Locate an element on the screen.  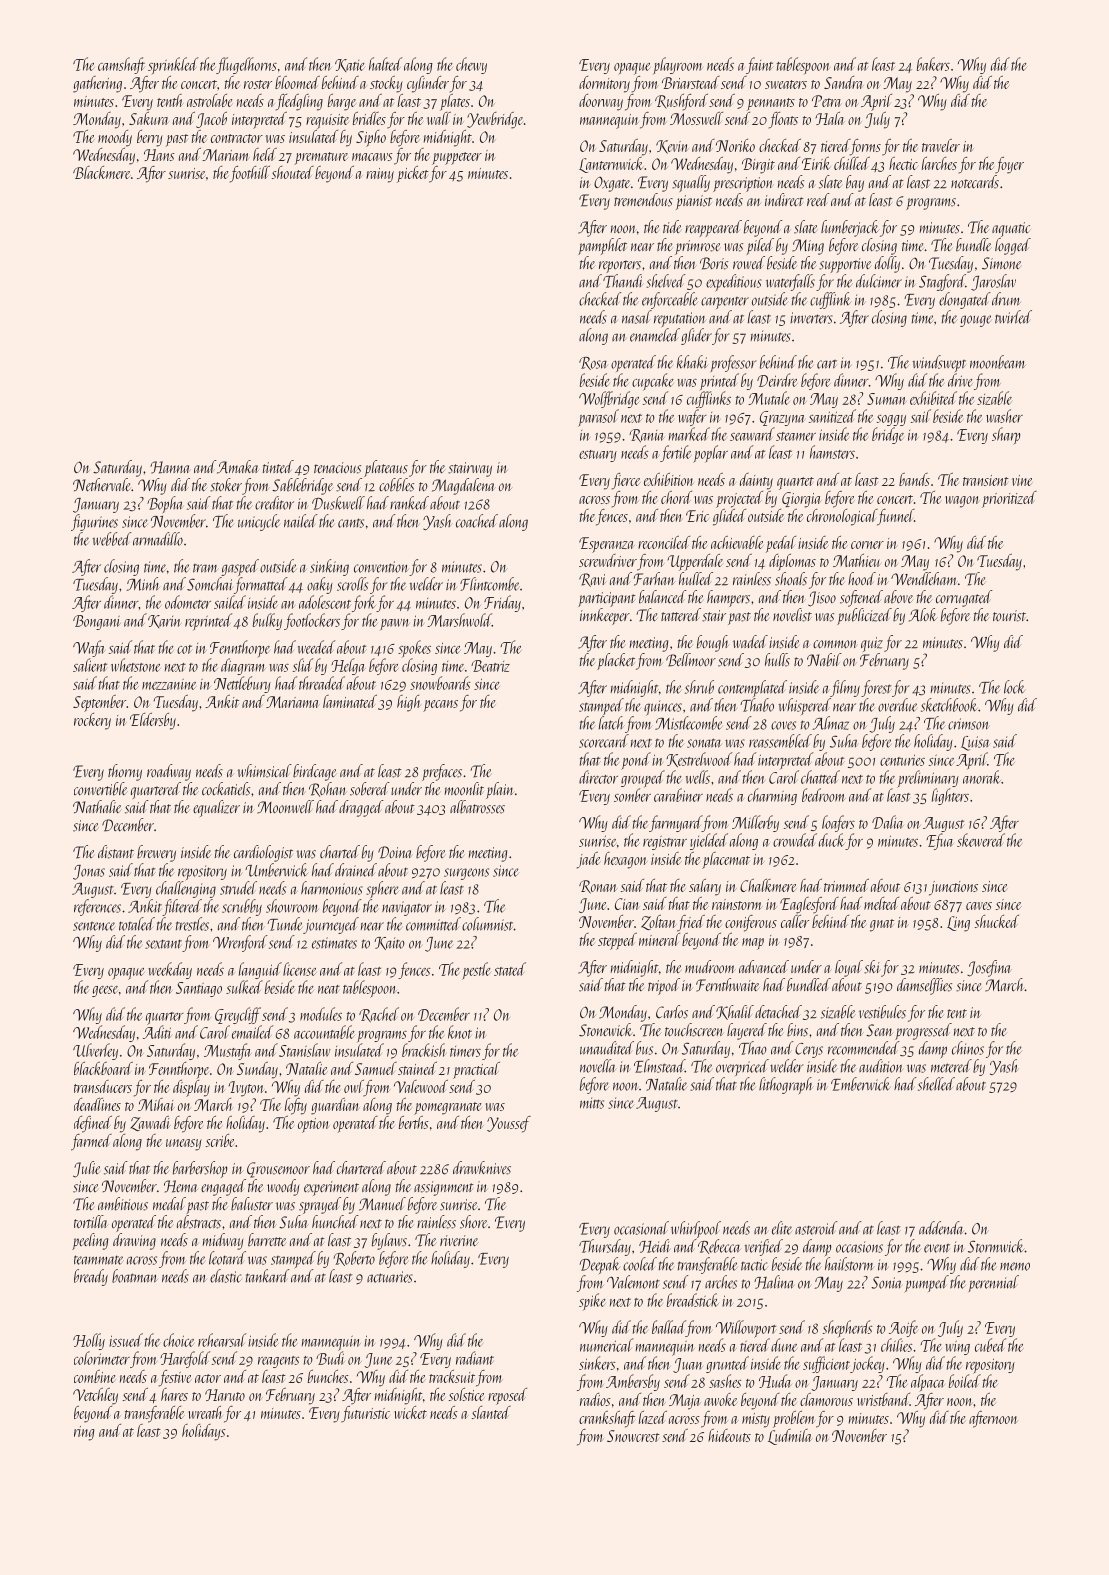
parasol is located at coordinates (598, 418).
